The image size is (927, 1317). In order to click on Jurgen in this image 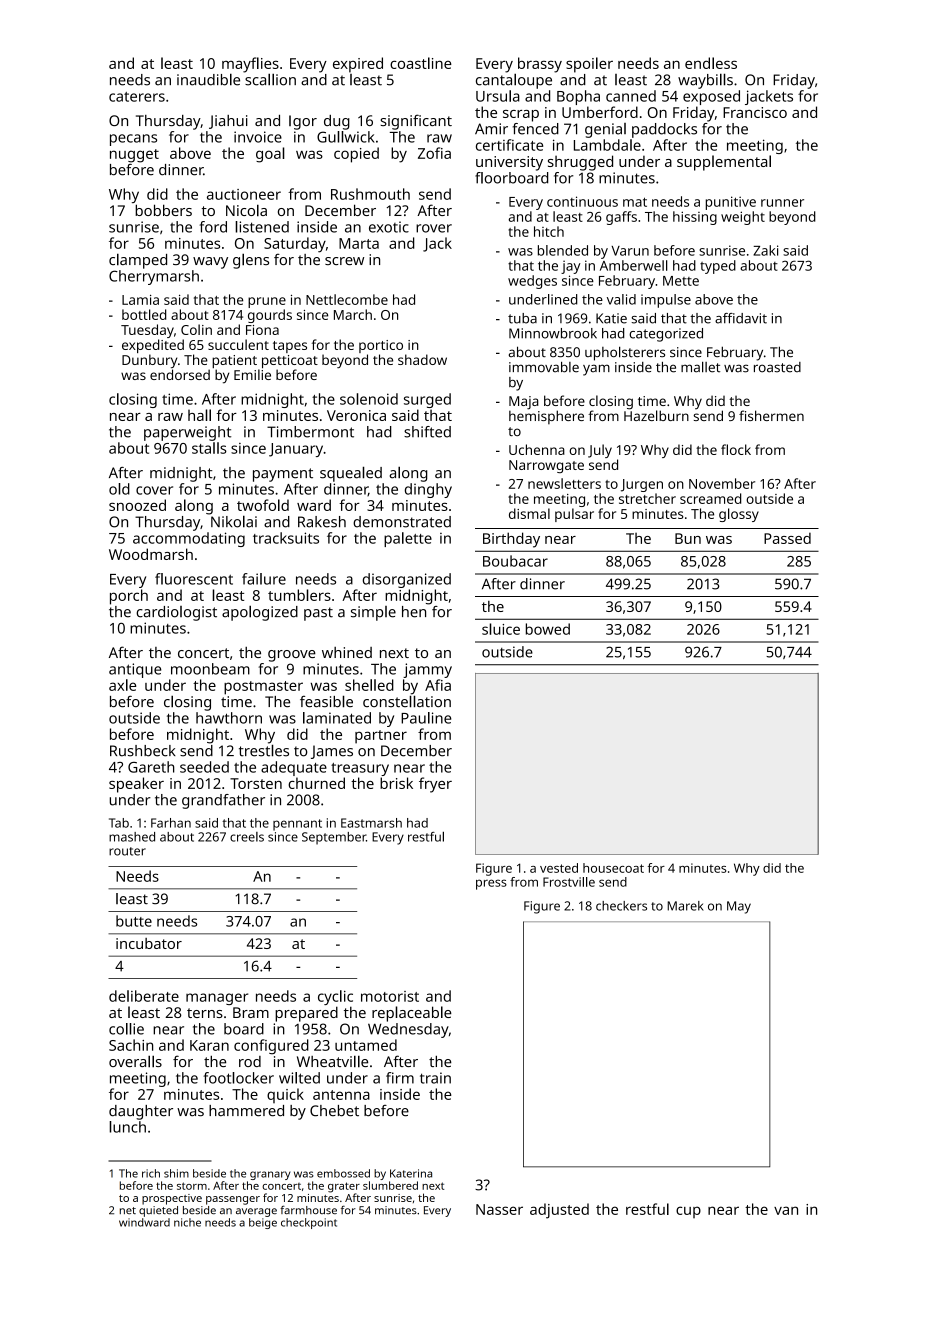, I will do `click(642, 485)`.
